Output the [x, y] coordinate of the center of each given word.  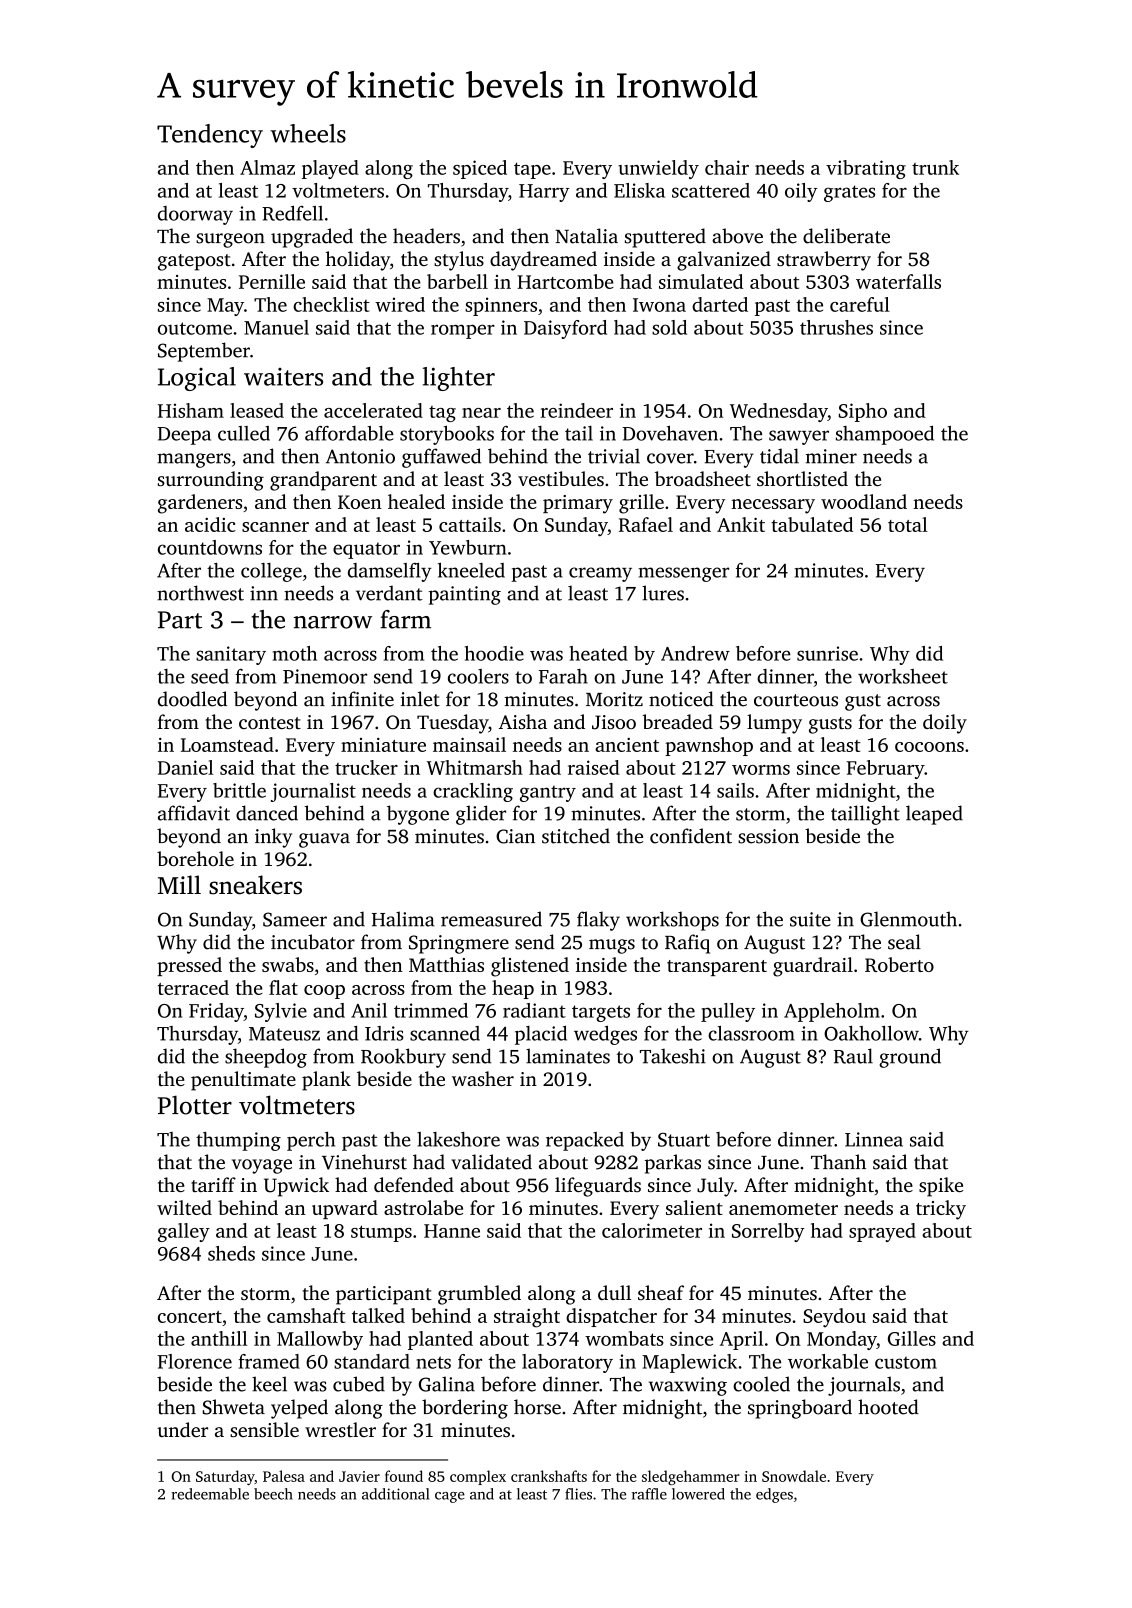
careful [860, 304]
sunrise [827, 653]
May [225, 307]
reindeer [577, 410]
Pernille [272, 281]
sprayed [882, 1232]
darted [720, 304]
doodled [192, 699]
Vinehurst [364, 1162]
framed [269, 1361]
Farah [563, 676]
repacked [585, 1141]
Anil [369, 1010]
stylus [459, 261]
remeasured [491, 919]
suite [810, 919]
